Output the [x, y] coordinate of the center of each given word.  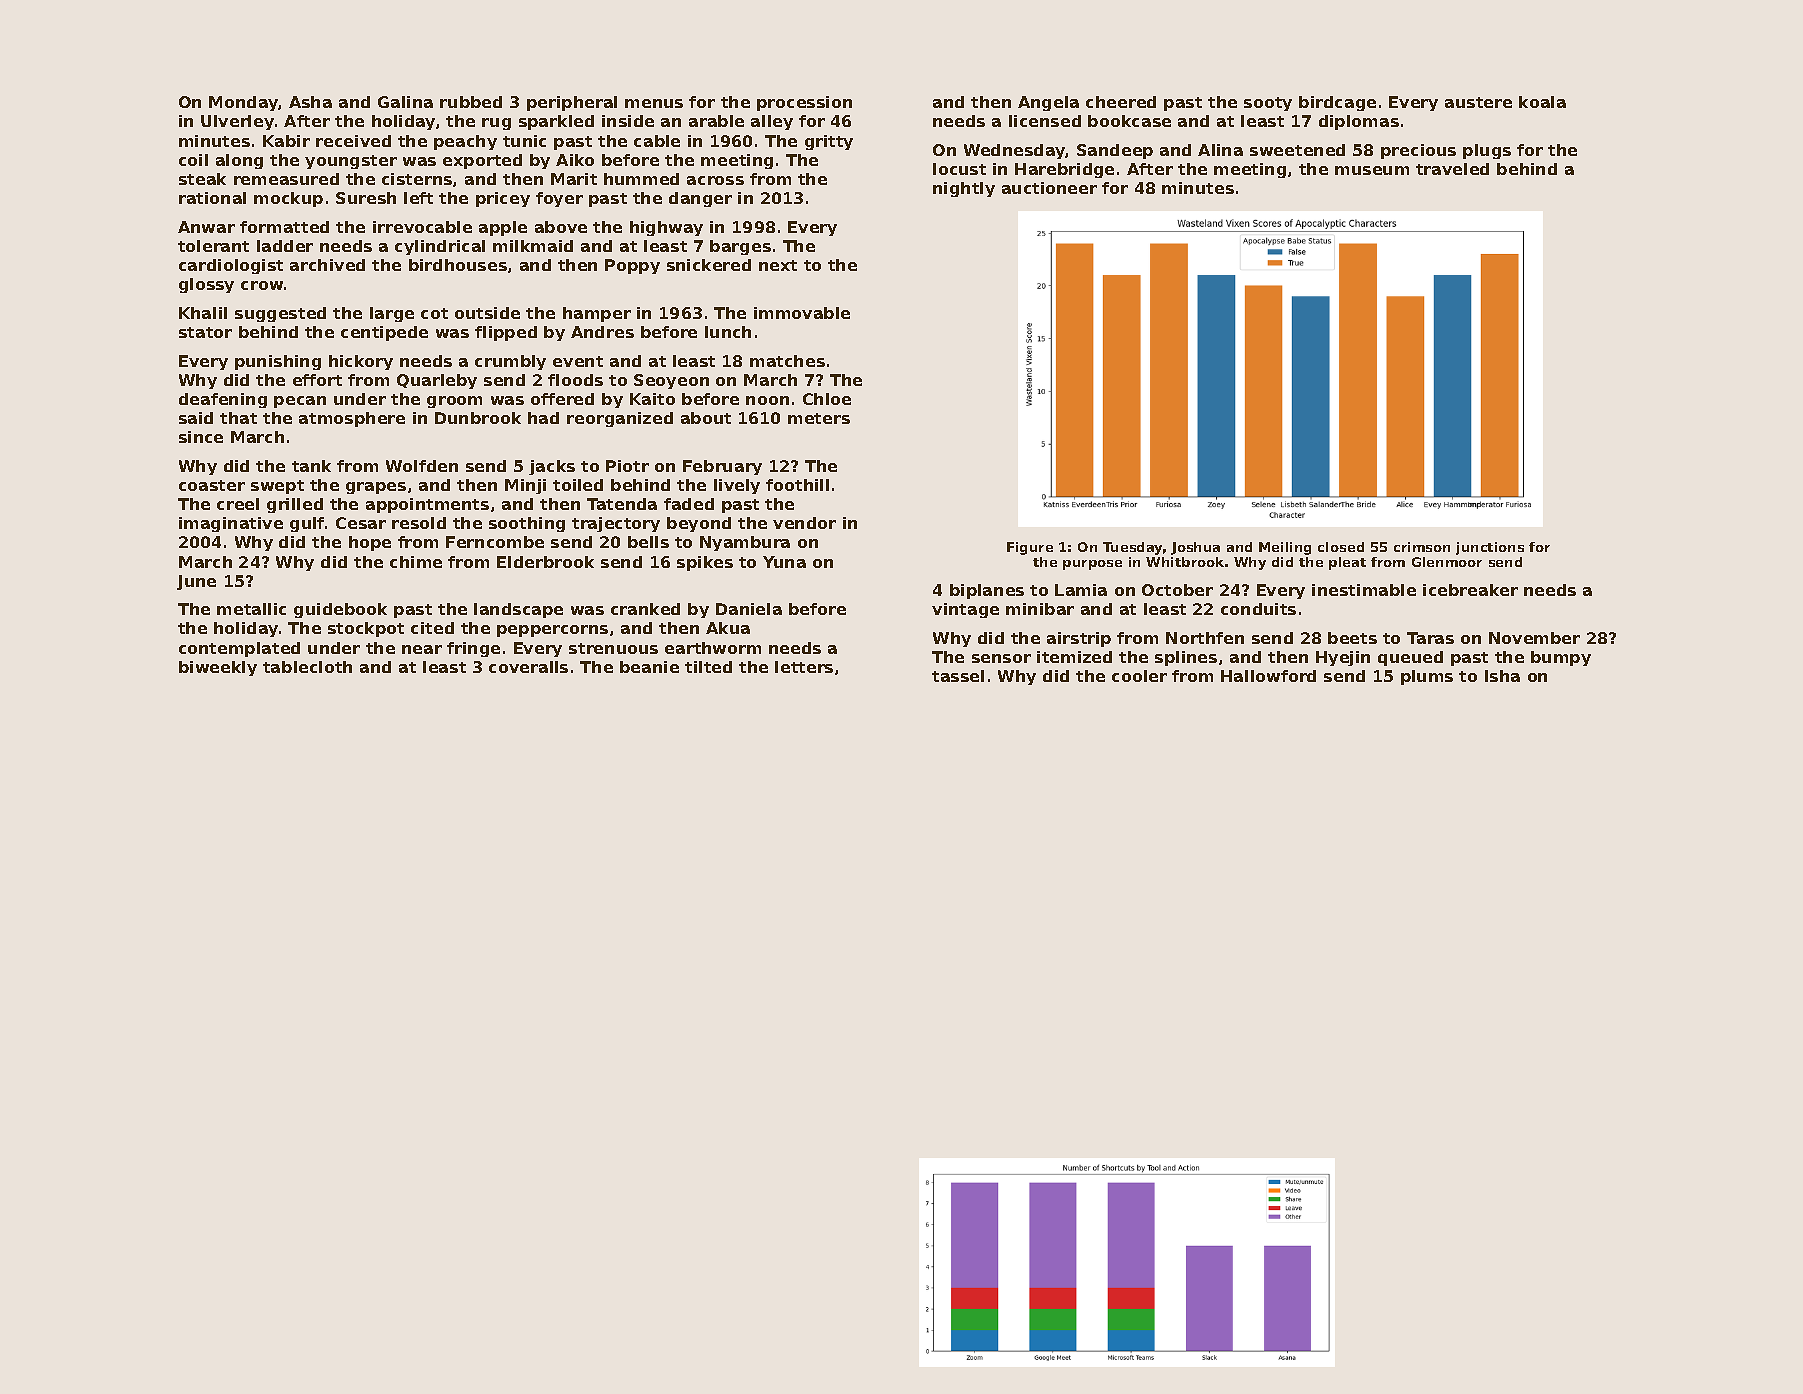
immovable [802, 313]
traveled [1452, 169]
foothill [797, 485]
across [715, 180]
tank [311, 466]
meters [819, 418]
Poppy [632, 266]
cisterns [417, 179]
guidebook [340, 610]
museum [1372, 170]
